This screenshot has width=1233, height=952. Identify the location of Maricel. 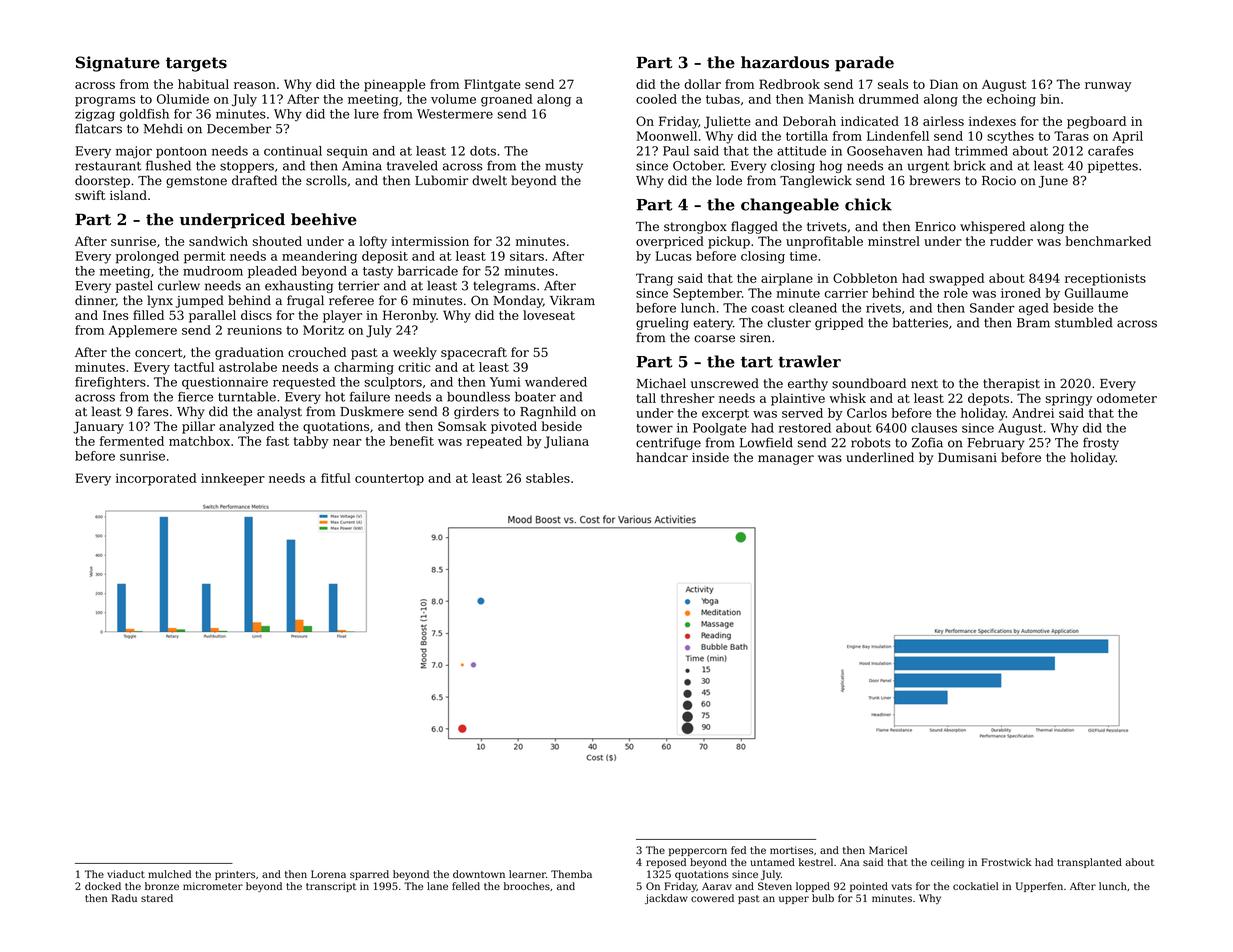
(888, 850).
